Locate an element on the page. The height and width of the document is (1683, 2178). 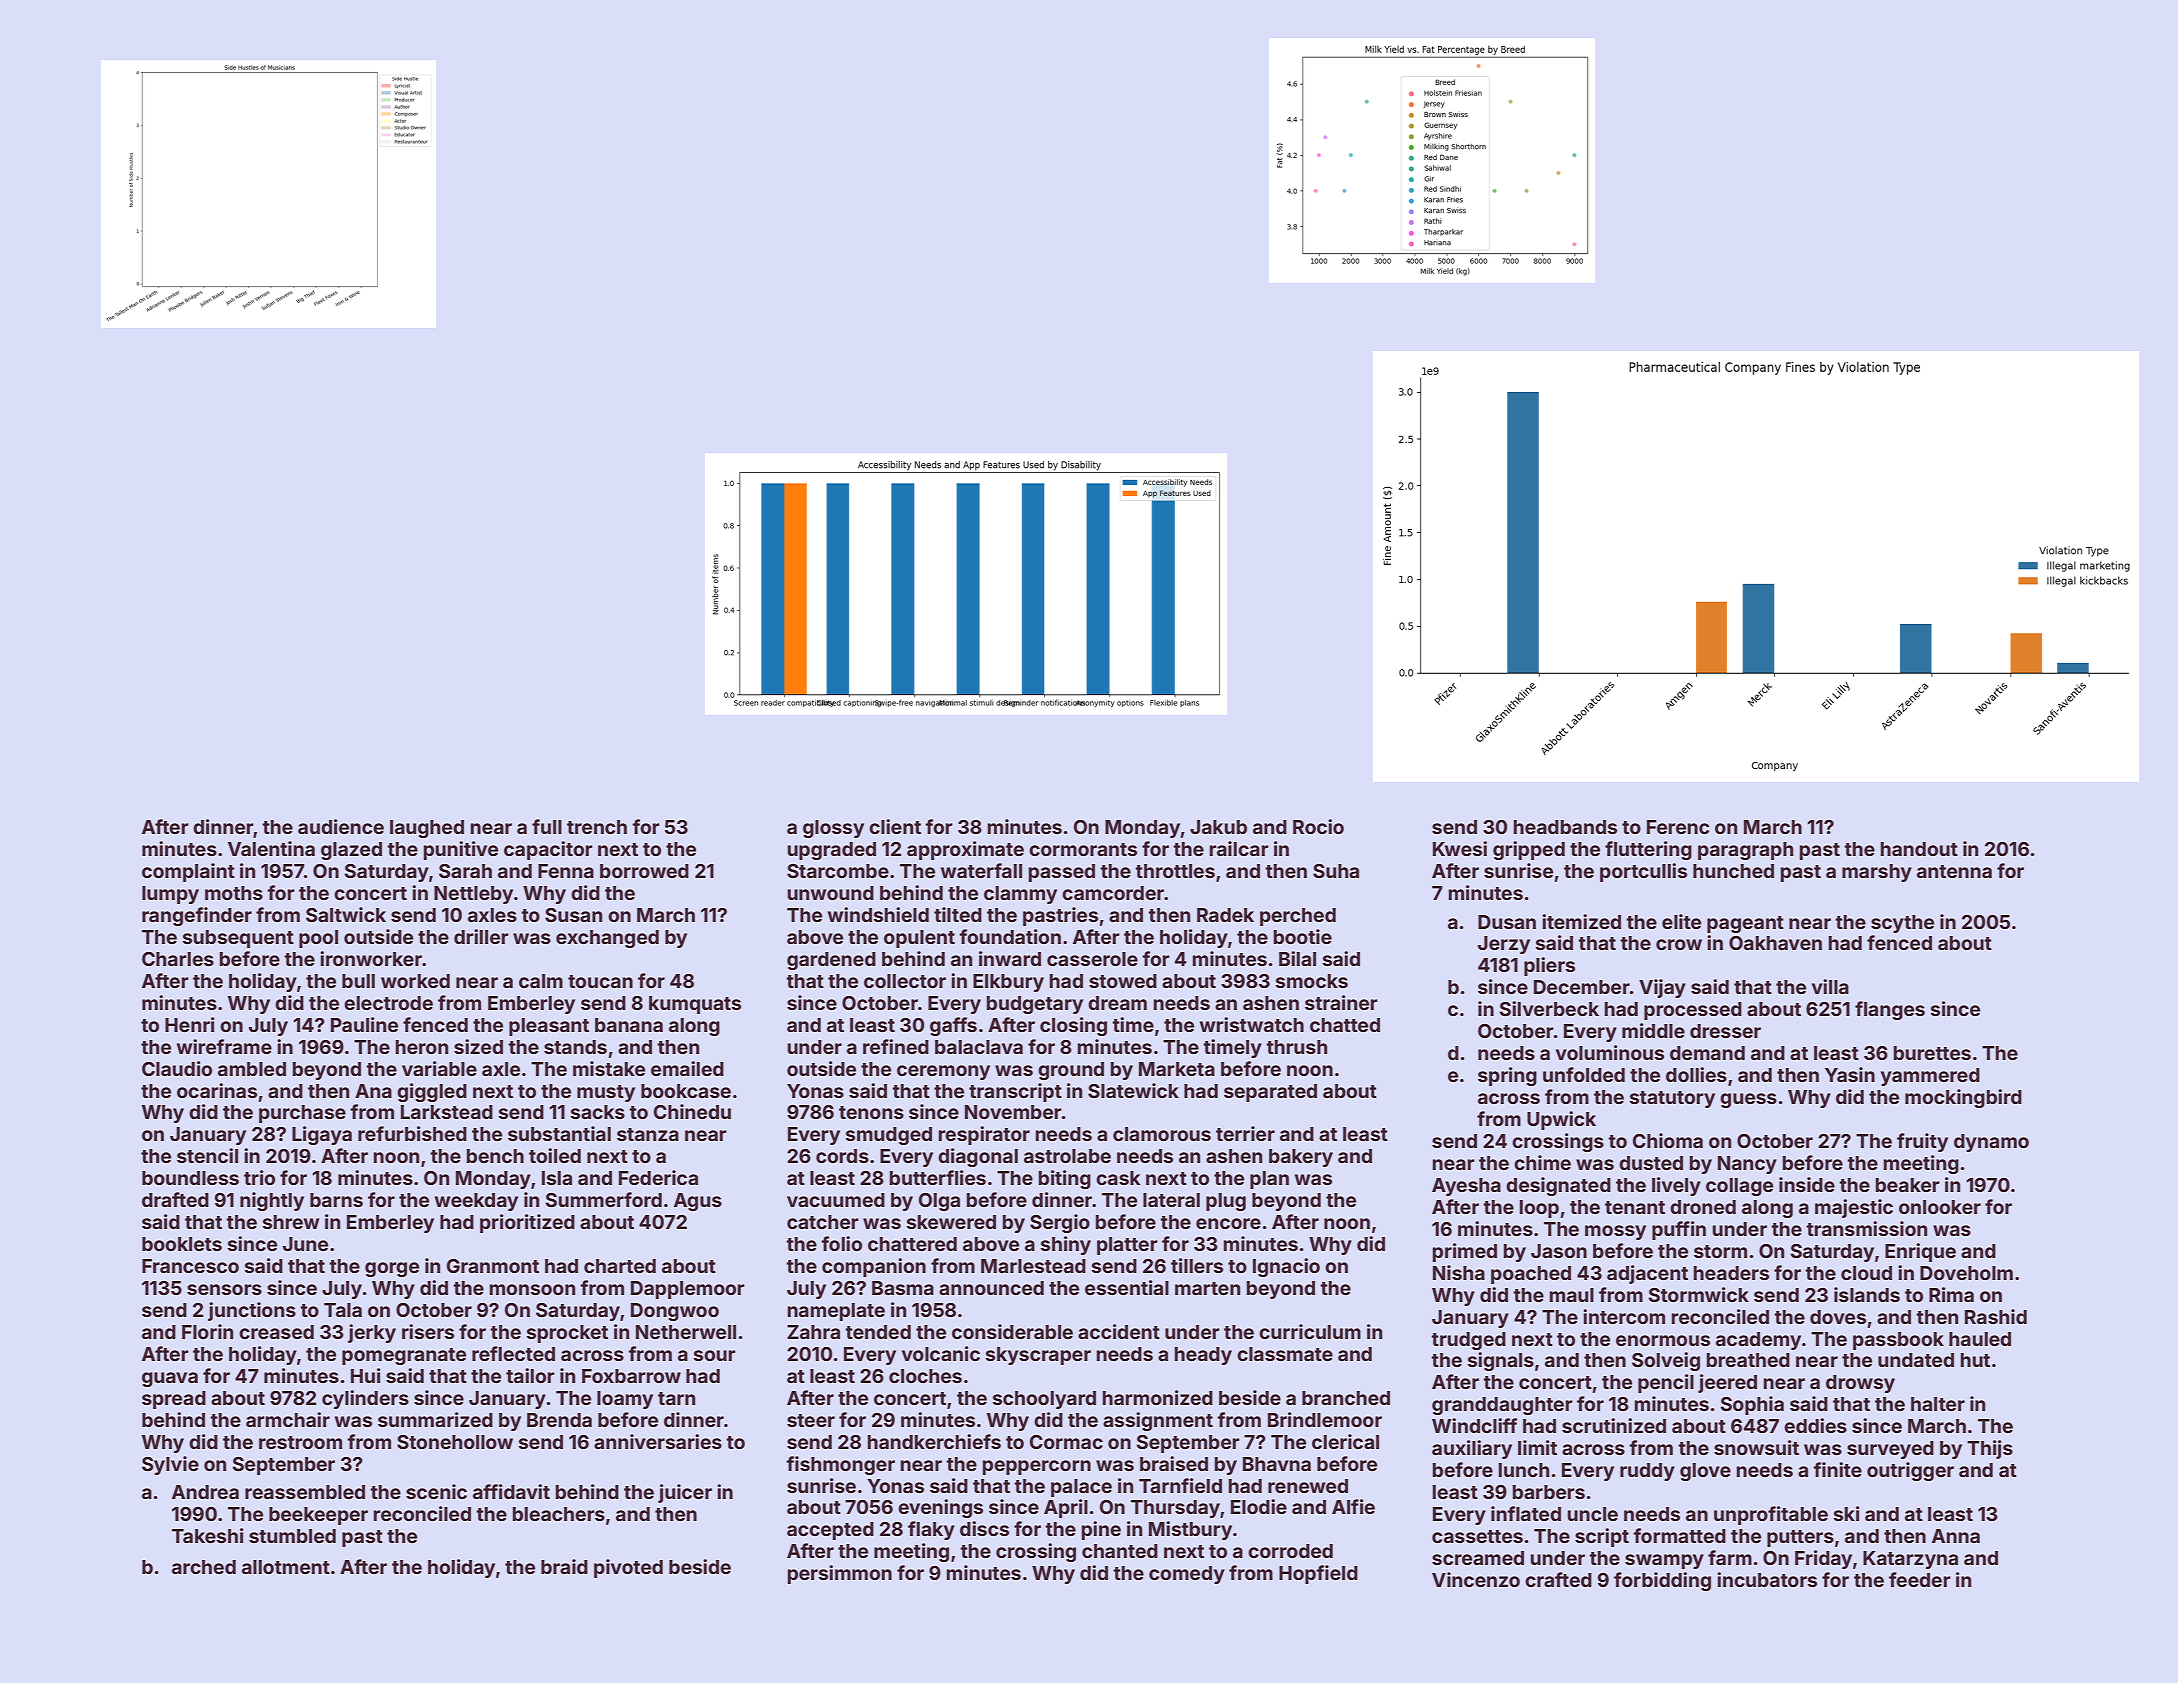
dresser is located at coordinates (1725, 1031).
